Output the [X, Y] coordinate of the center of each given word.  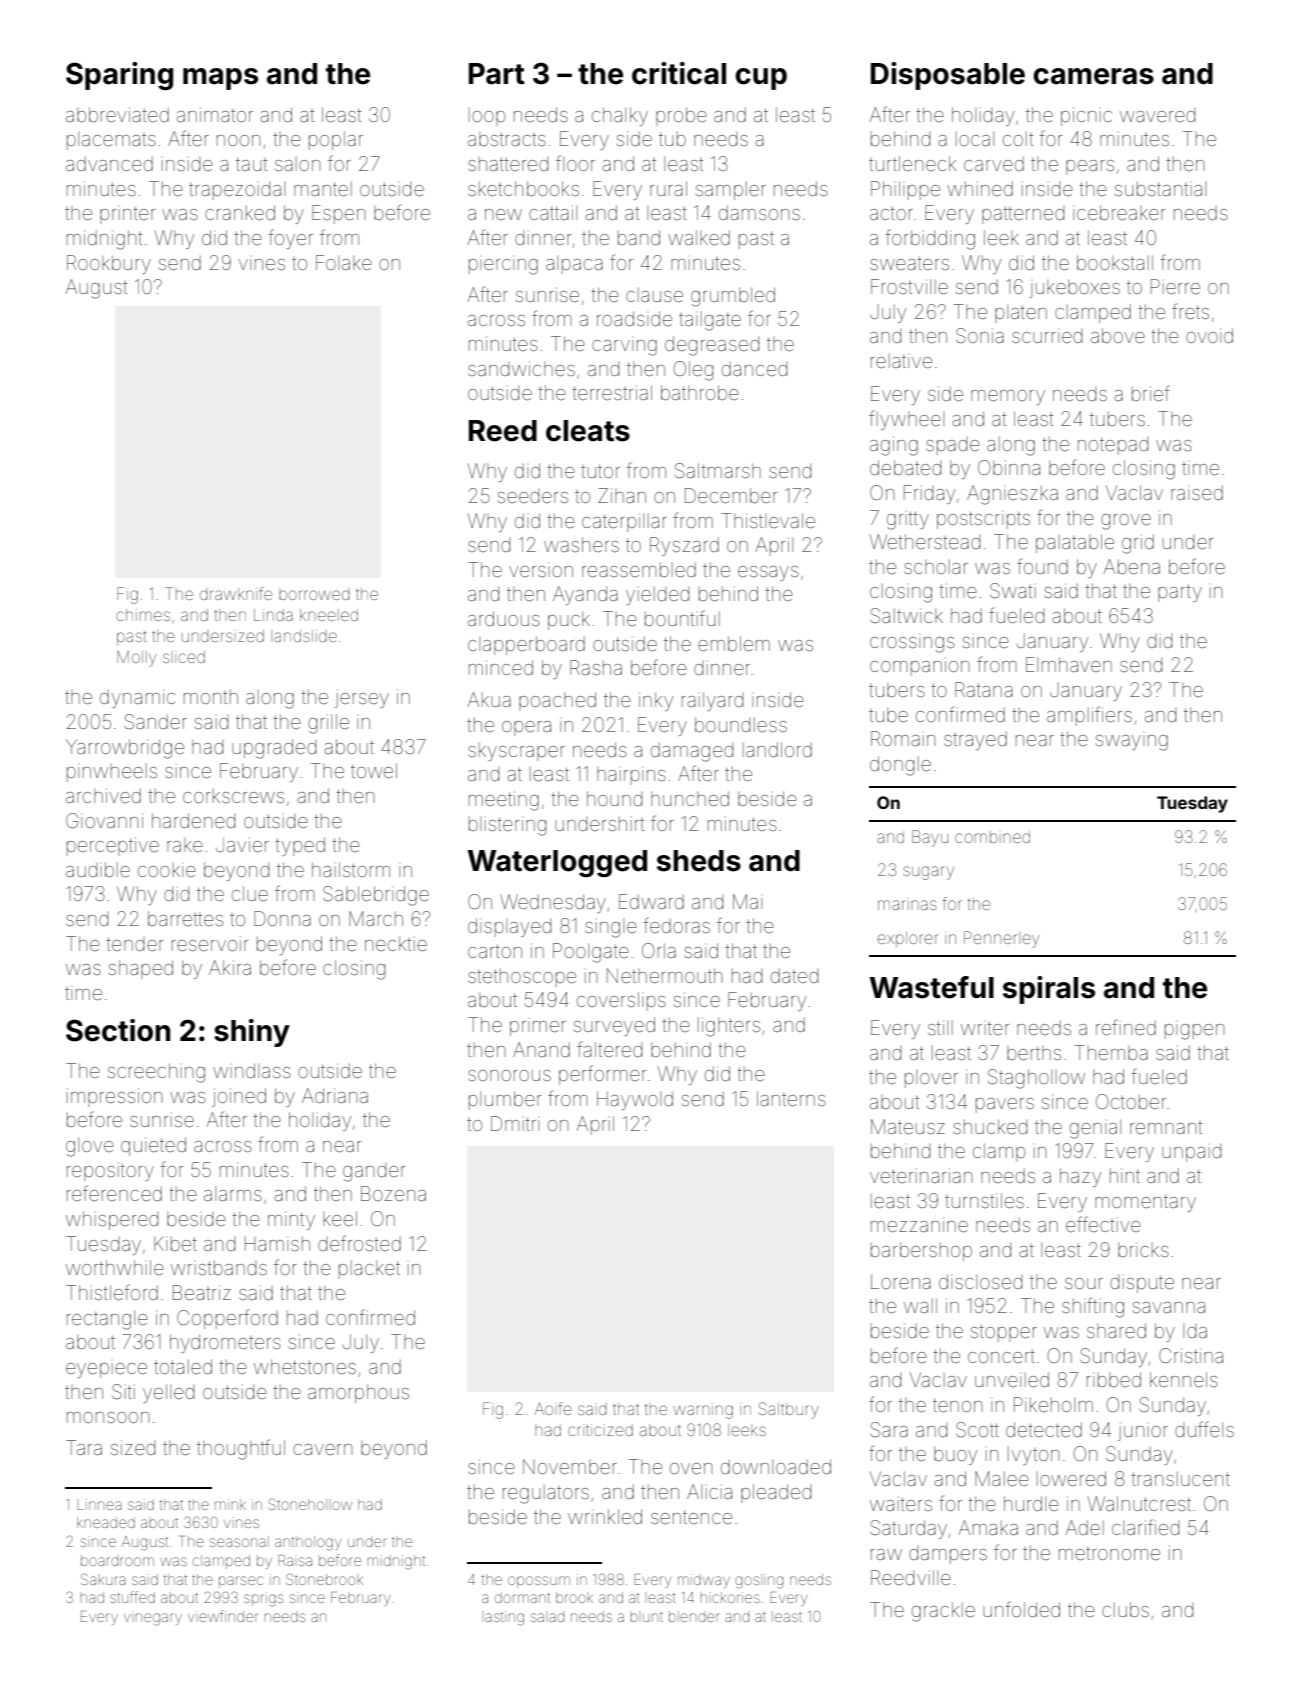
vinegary [153, 1619]
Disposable [948, 76]
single [611, 928]
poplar [336, 140]
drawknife [236, 593]
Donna [282, 918]
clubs [1125, 1609]
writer [985, 1028]
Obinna [1009, 467]
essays [768, 573]
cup [761, 79]
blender [694, 1616]
